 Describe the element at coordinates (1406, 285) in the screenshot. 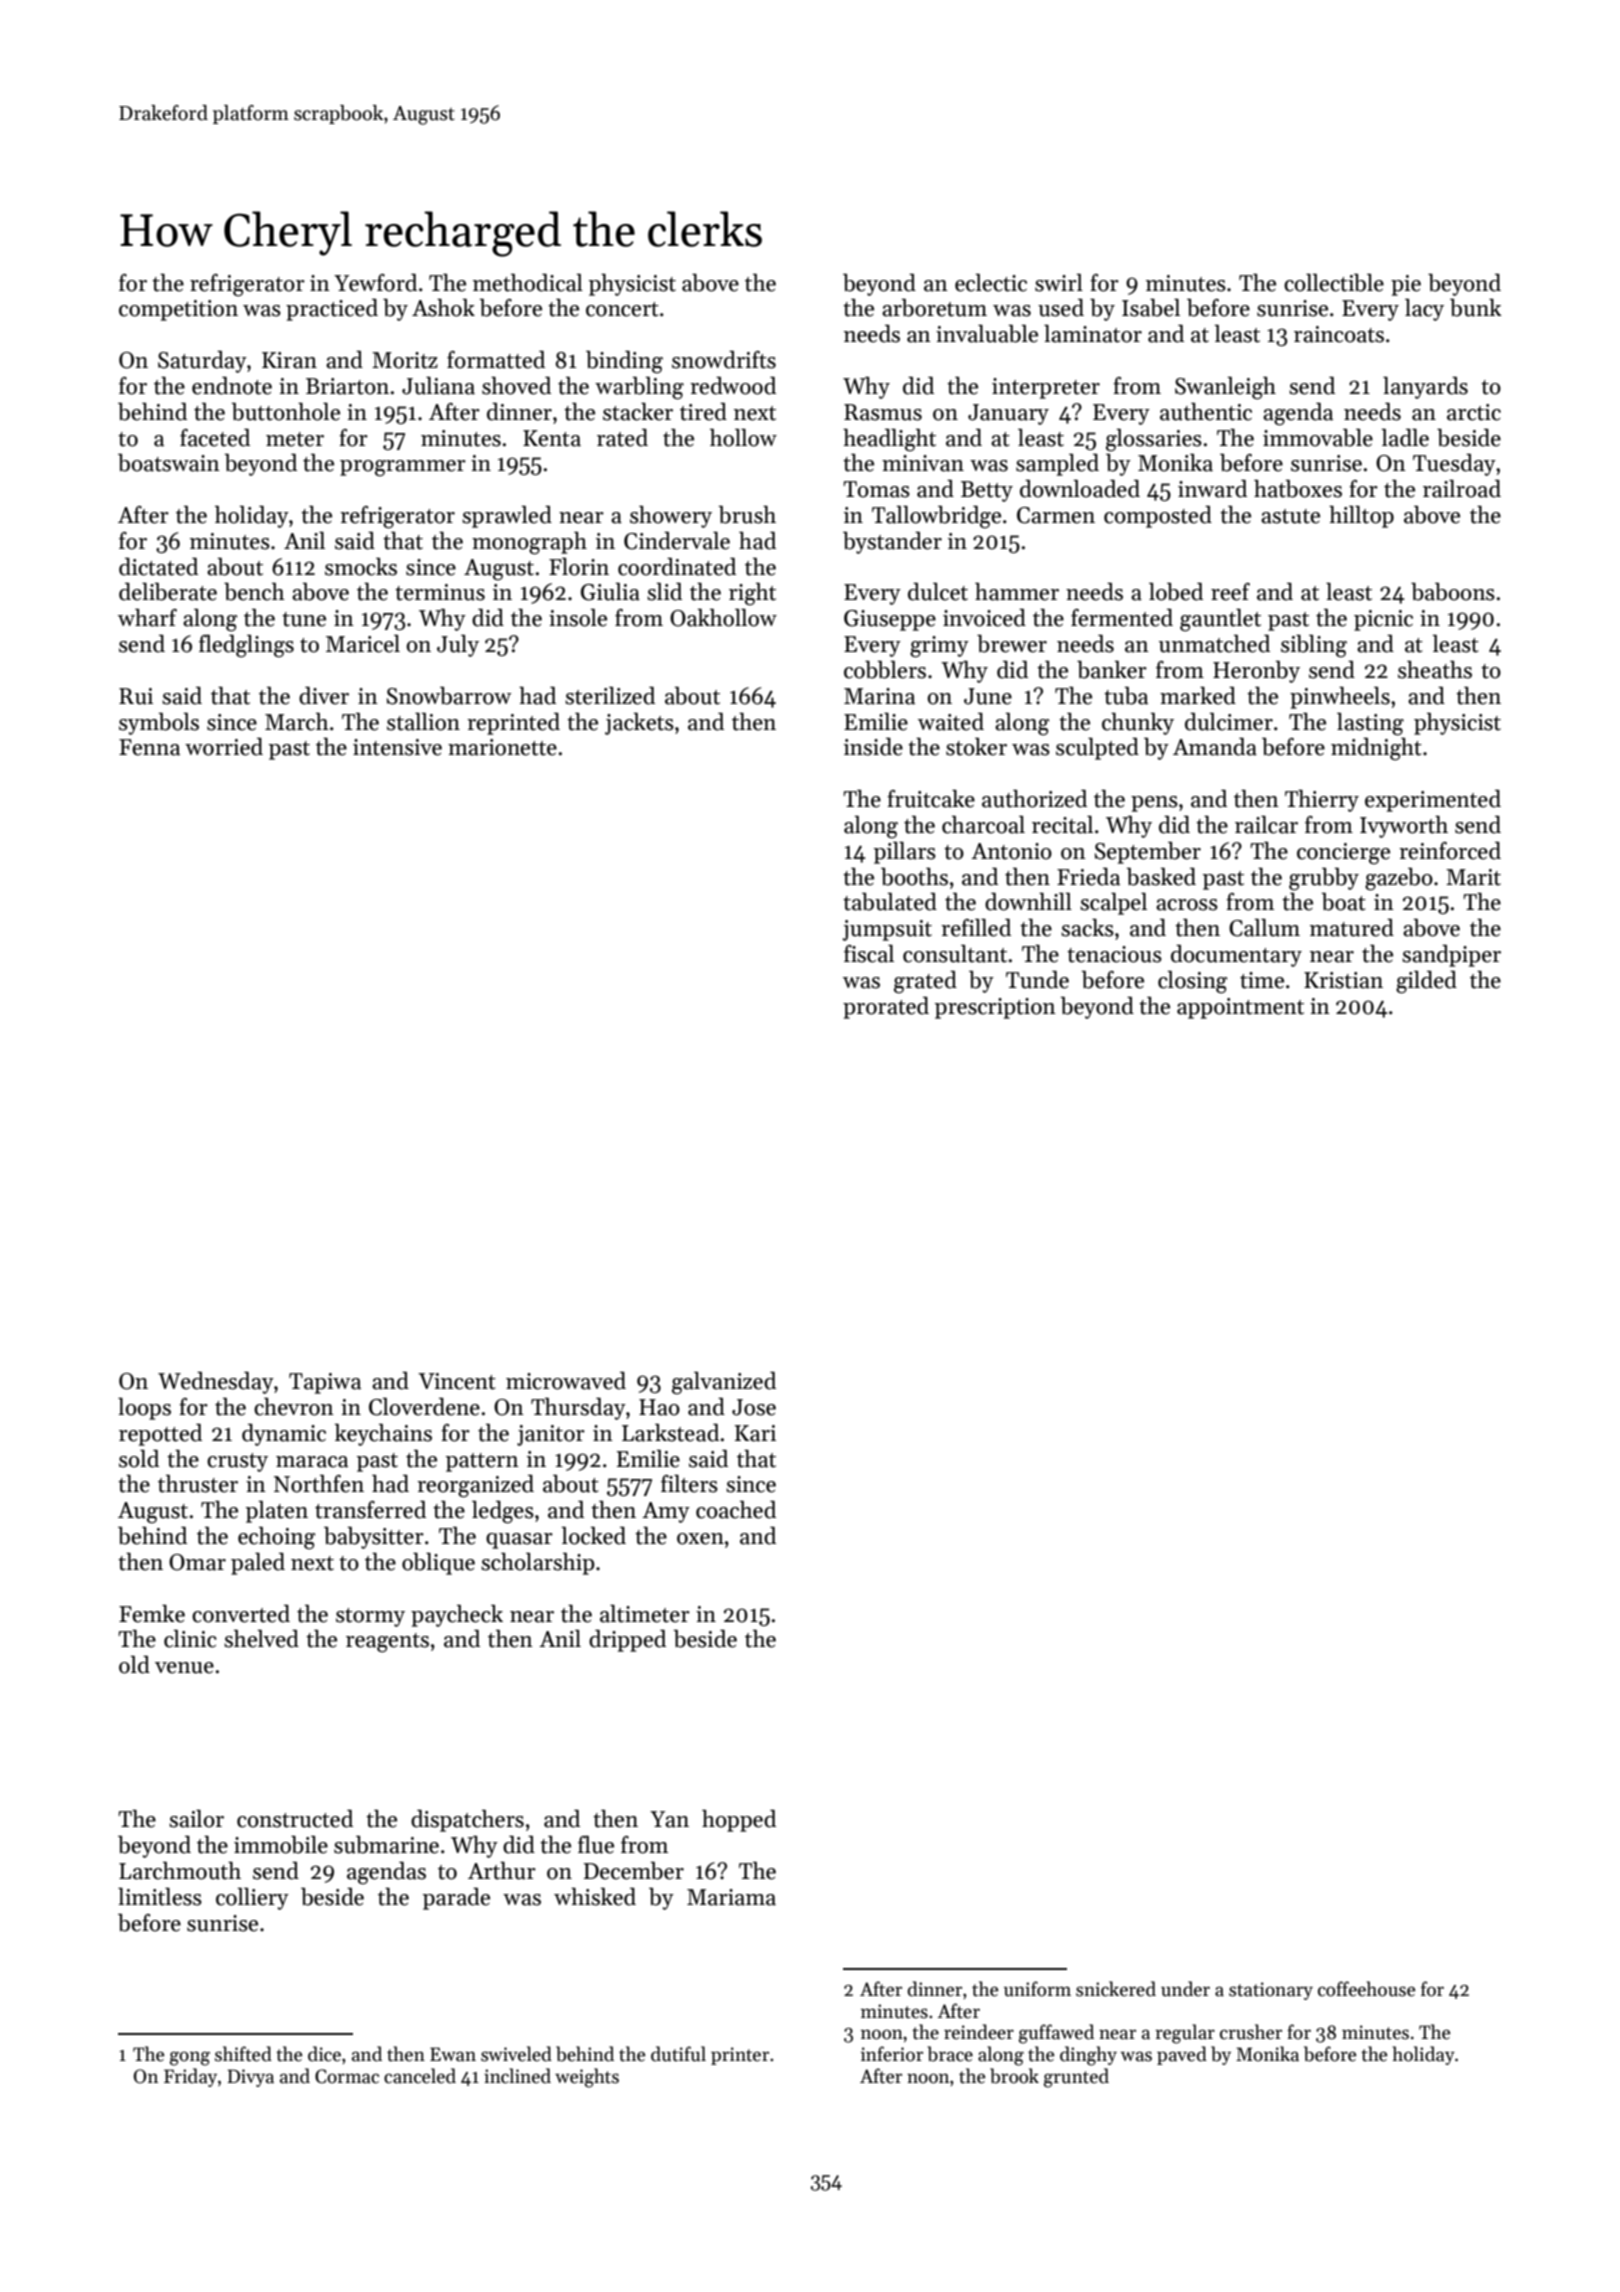

I see `pie` at that location.
